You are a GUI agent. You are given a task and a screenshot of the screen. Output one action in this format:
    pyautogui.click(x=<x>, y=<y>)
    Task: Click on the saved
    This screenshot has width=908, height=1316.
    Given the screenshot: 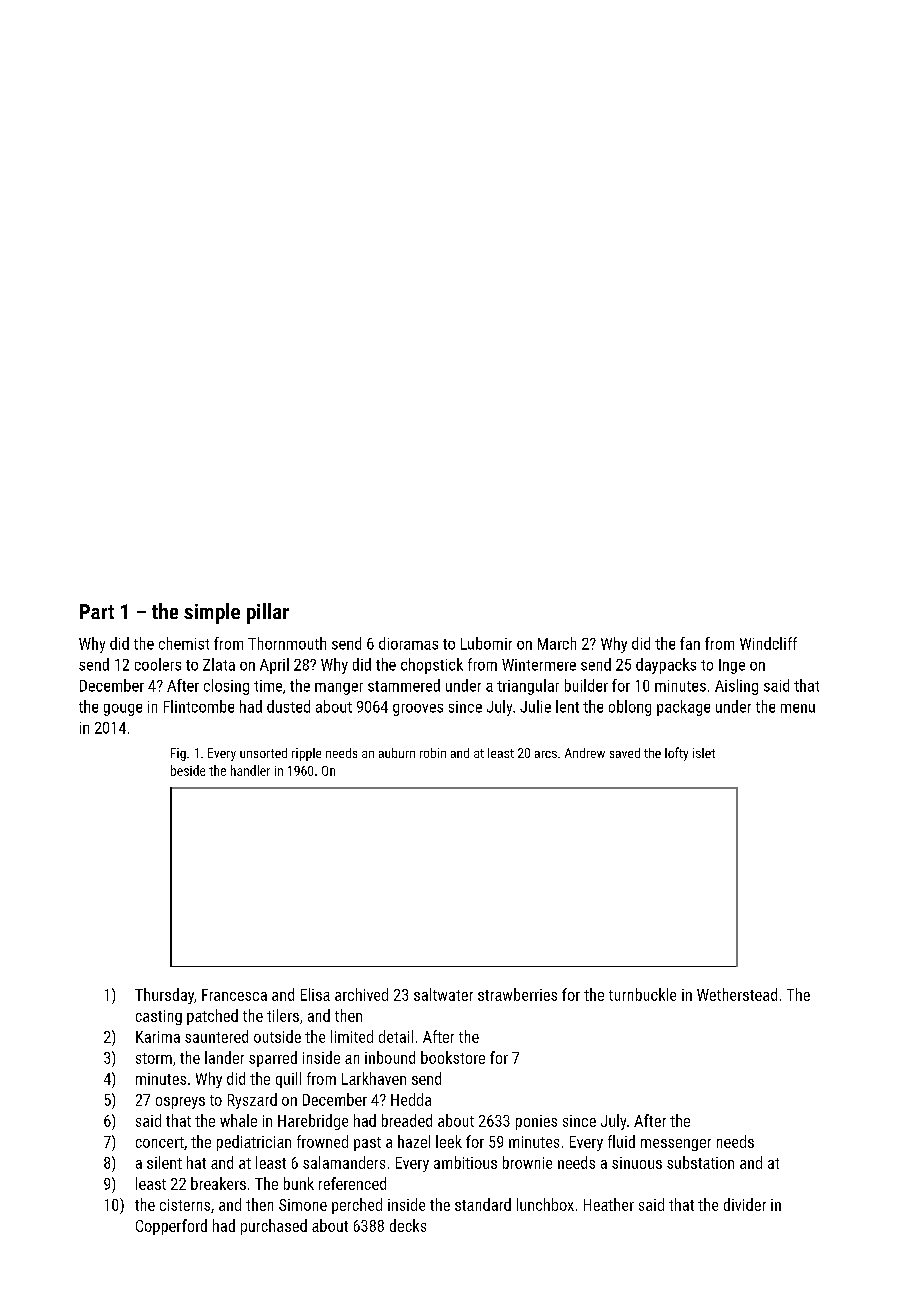 What is the action you would take?
    pyautogui.click(x=625, y=753)
